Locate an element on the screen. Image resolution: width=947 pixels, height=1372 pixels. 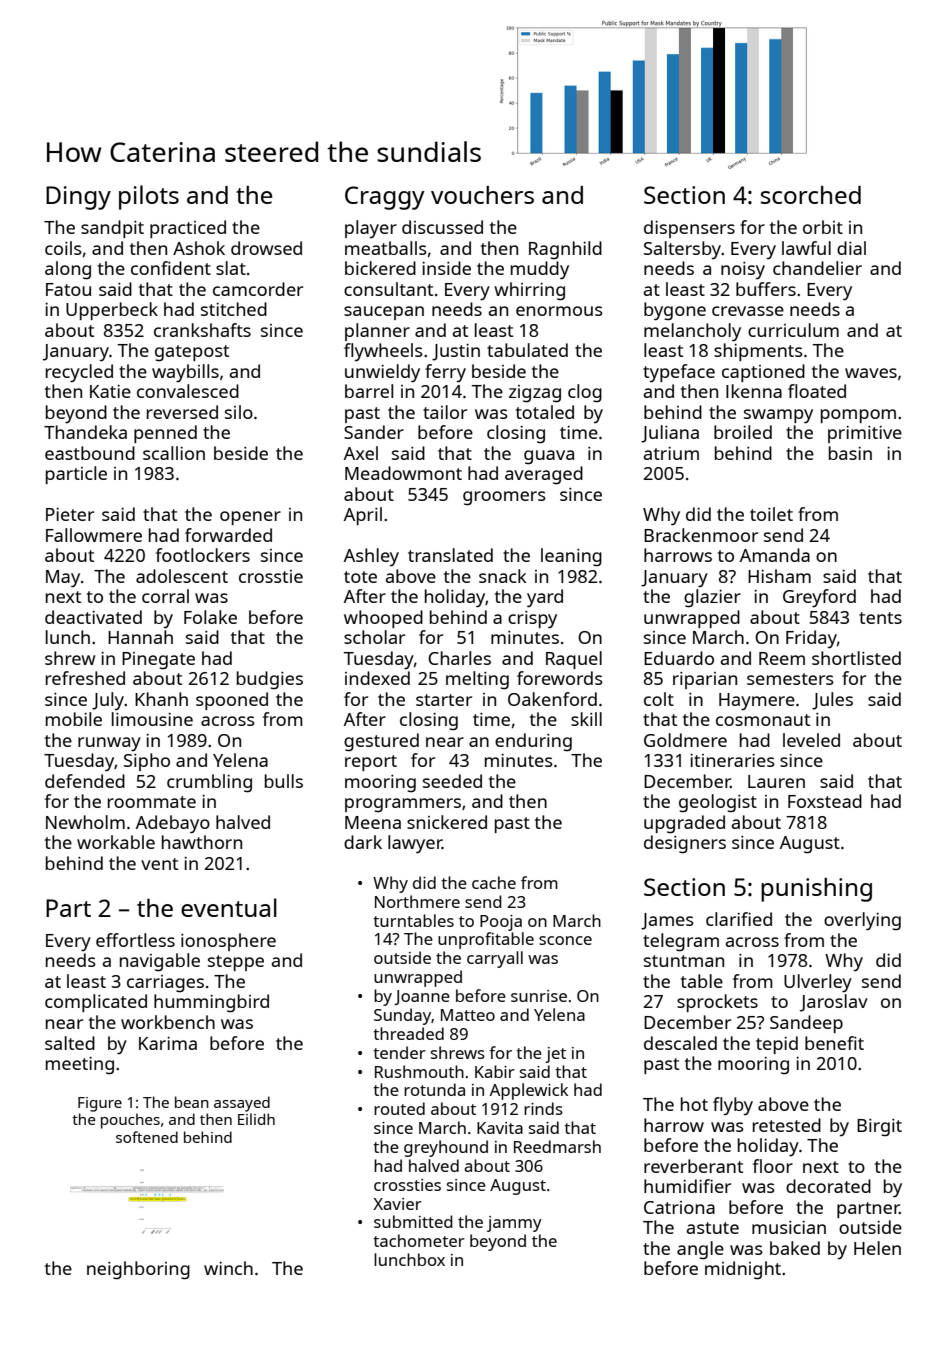
Jaroslav is located at coordinates (834, 1003).
